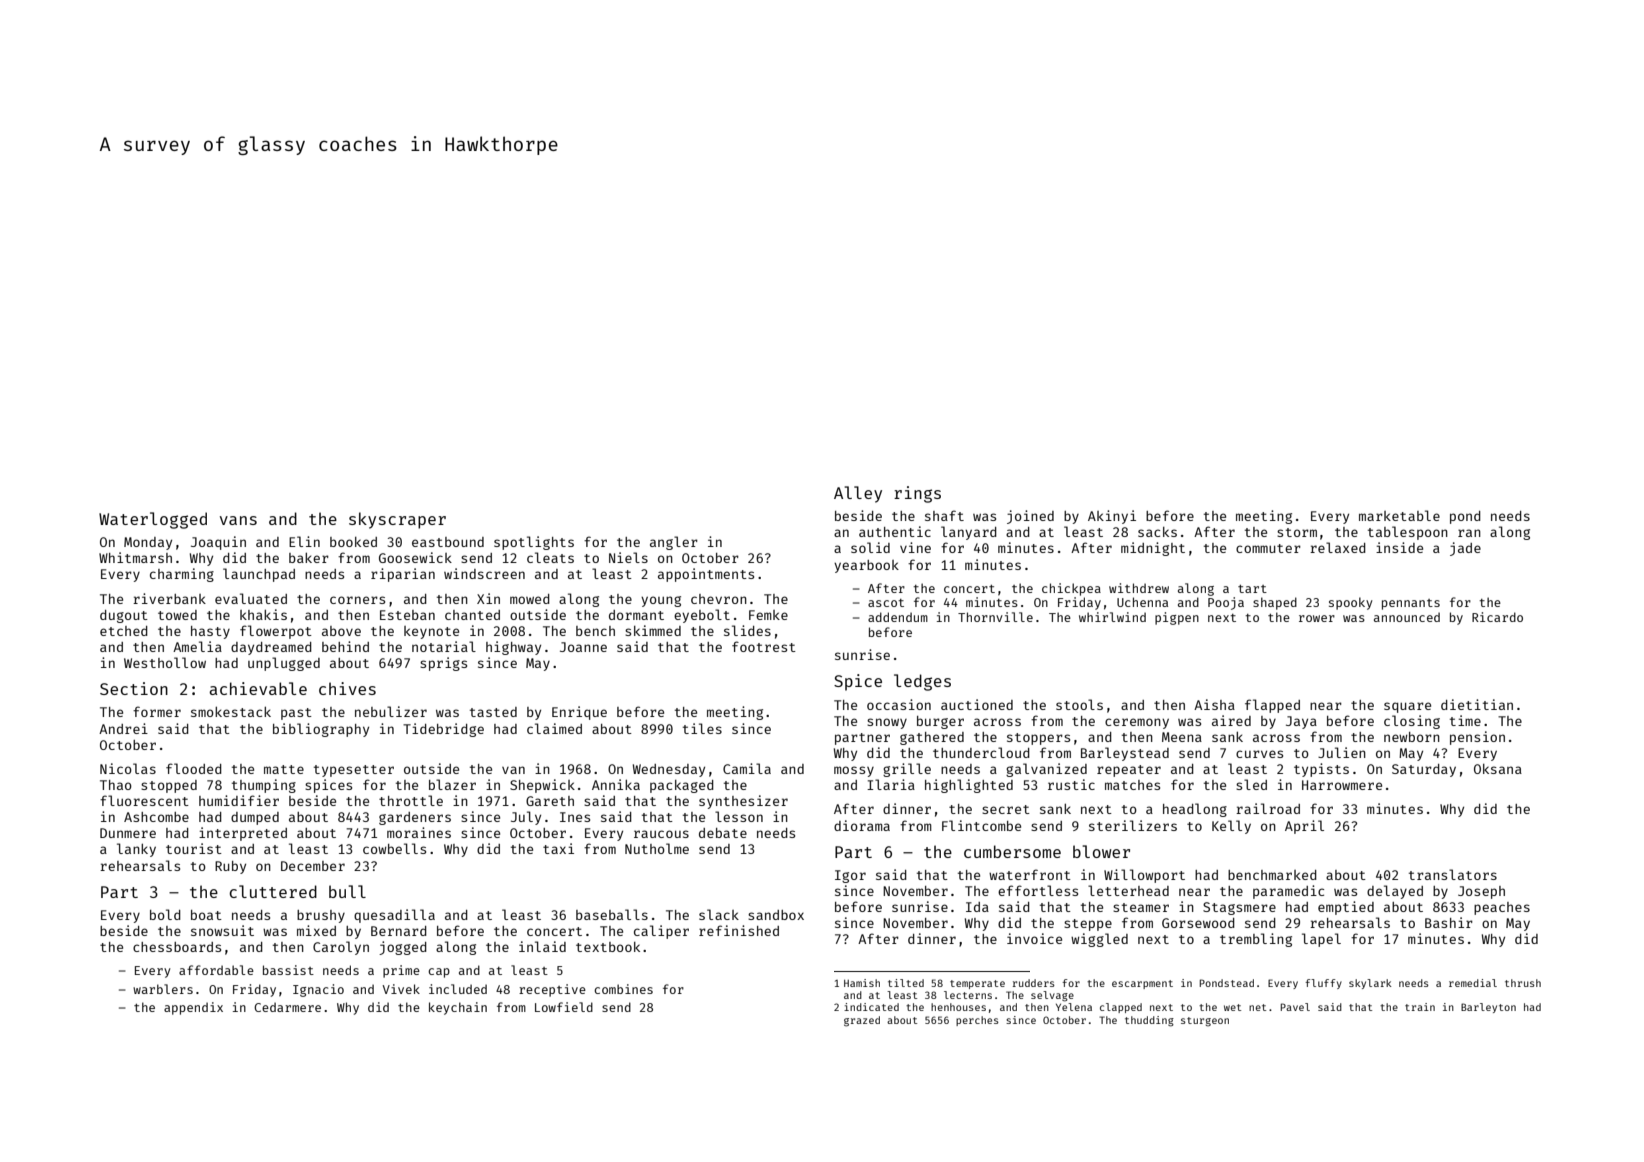  Describe the element at coordinates (264, 786) in the image. I see `thumping` at that location.
